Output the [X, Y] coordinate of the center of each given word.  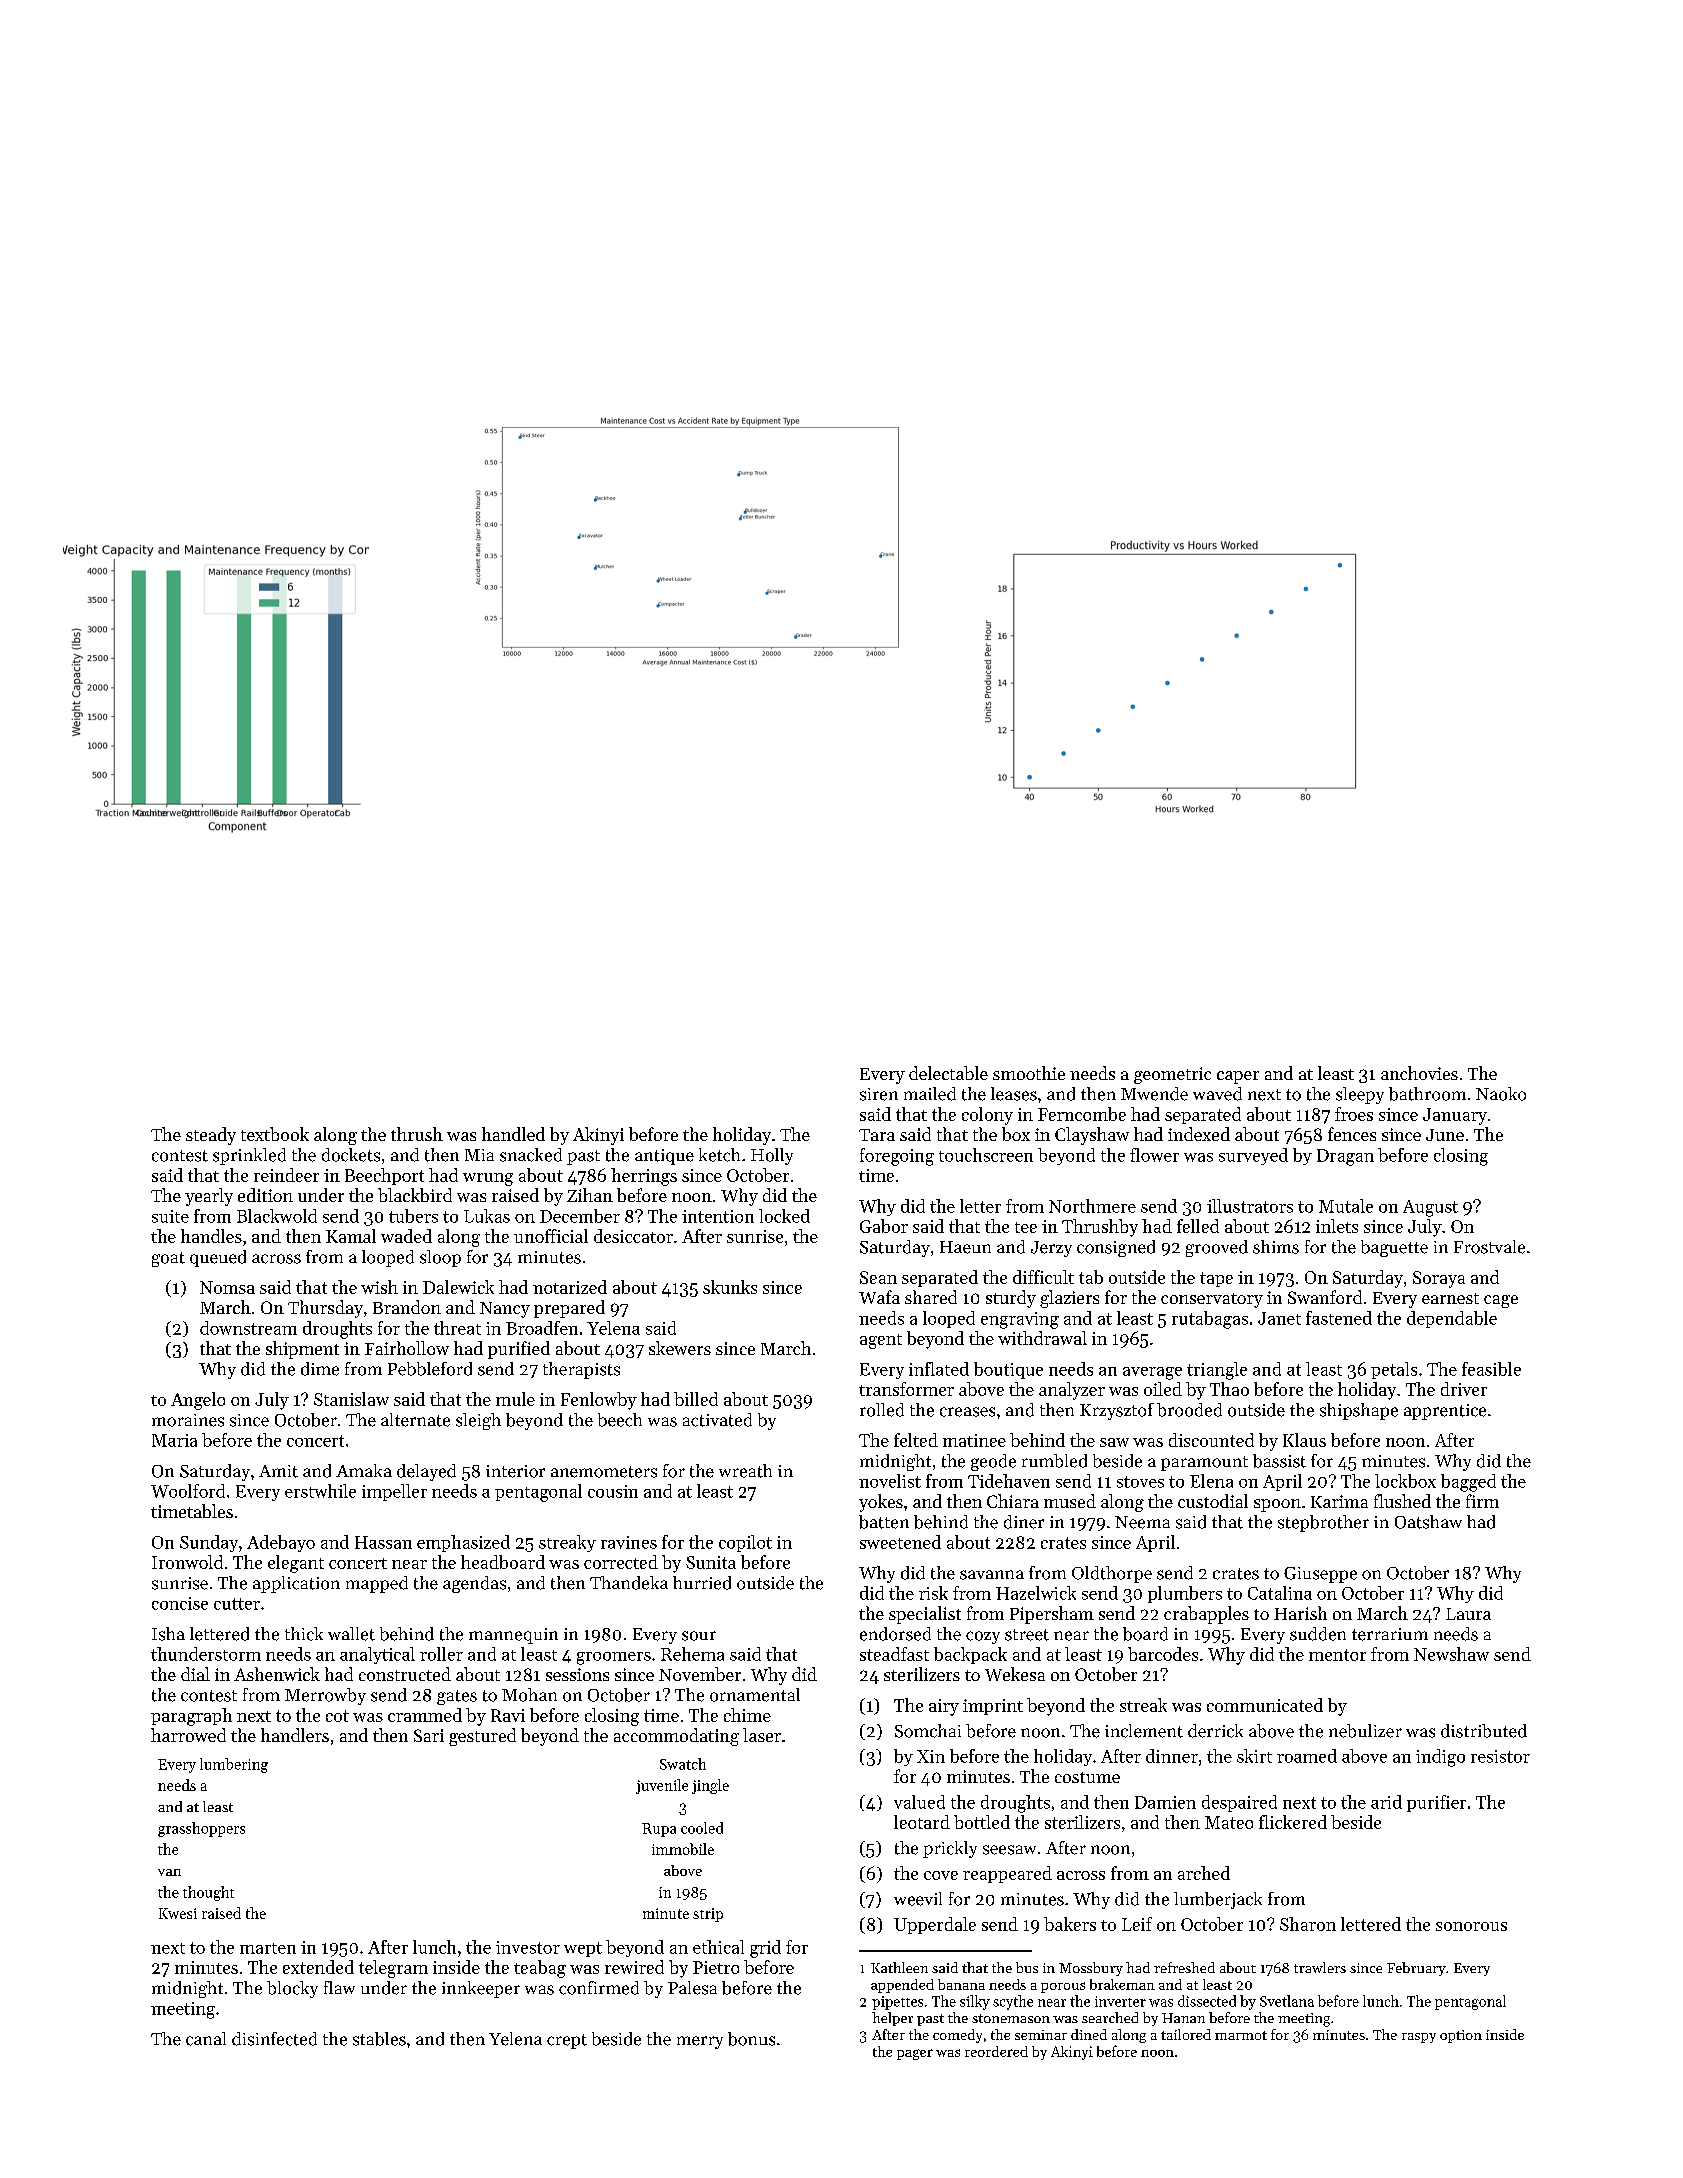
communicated [1265, 1705]
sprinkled [249, 1156]
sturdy [1011, 1299]
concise [180, 1603]
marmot [1241, 2035]
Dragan [1345, 1157]
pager [915, 2054]
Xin [931, 1756]
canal [206, 2039]
